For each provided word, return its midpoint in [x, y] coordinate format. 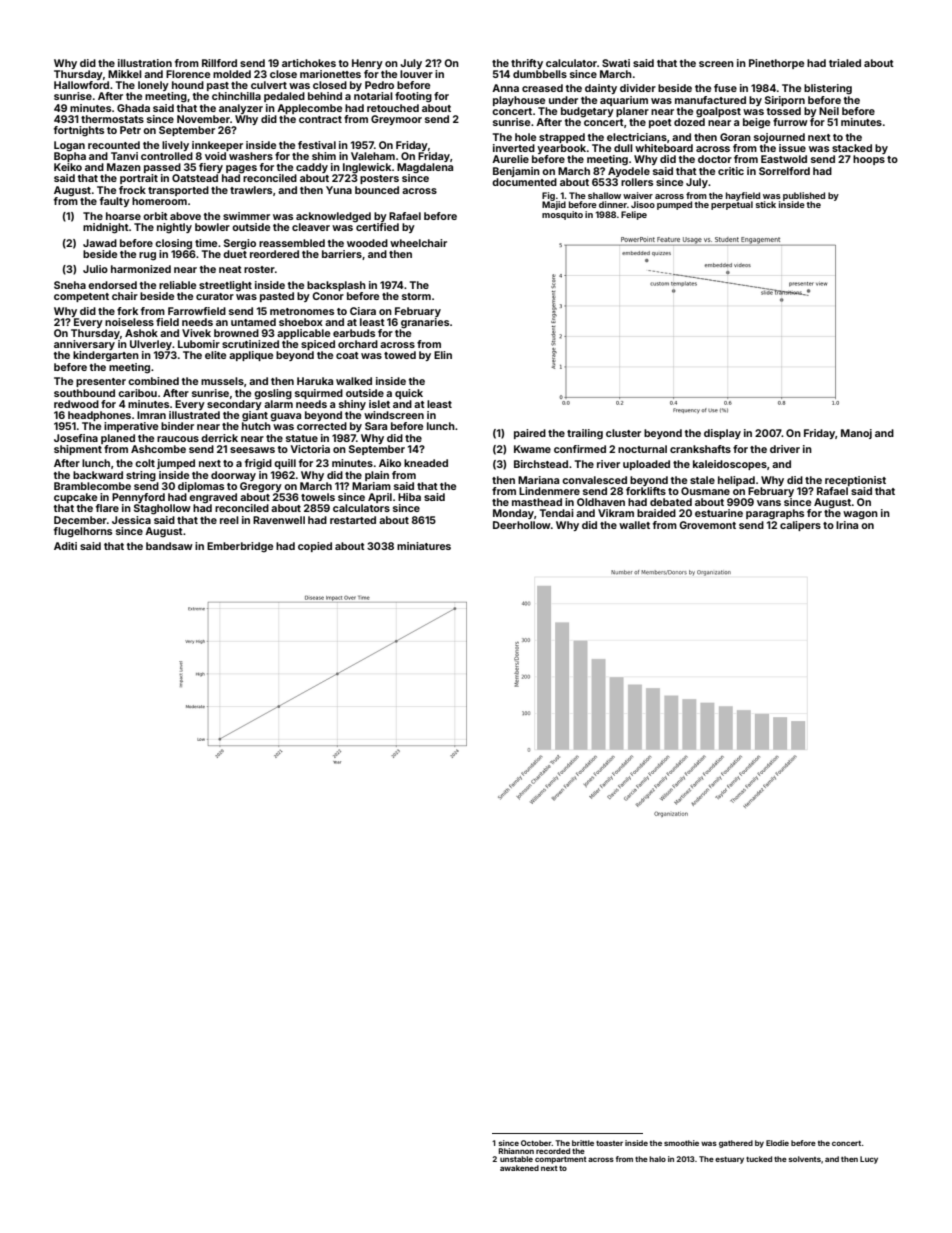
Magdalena [425, 168]
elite [215, 355]
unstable [516, 1159]
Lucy [869, 1160]
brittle [583, 1143]
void [215, 156]
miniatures [424, 546]
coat [347, 355]
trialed [845, 63]
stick [766, 204]
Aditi [65, 546]
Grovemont [707, 525]
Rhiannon [516, 1151]
